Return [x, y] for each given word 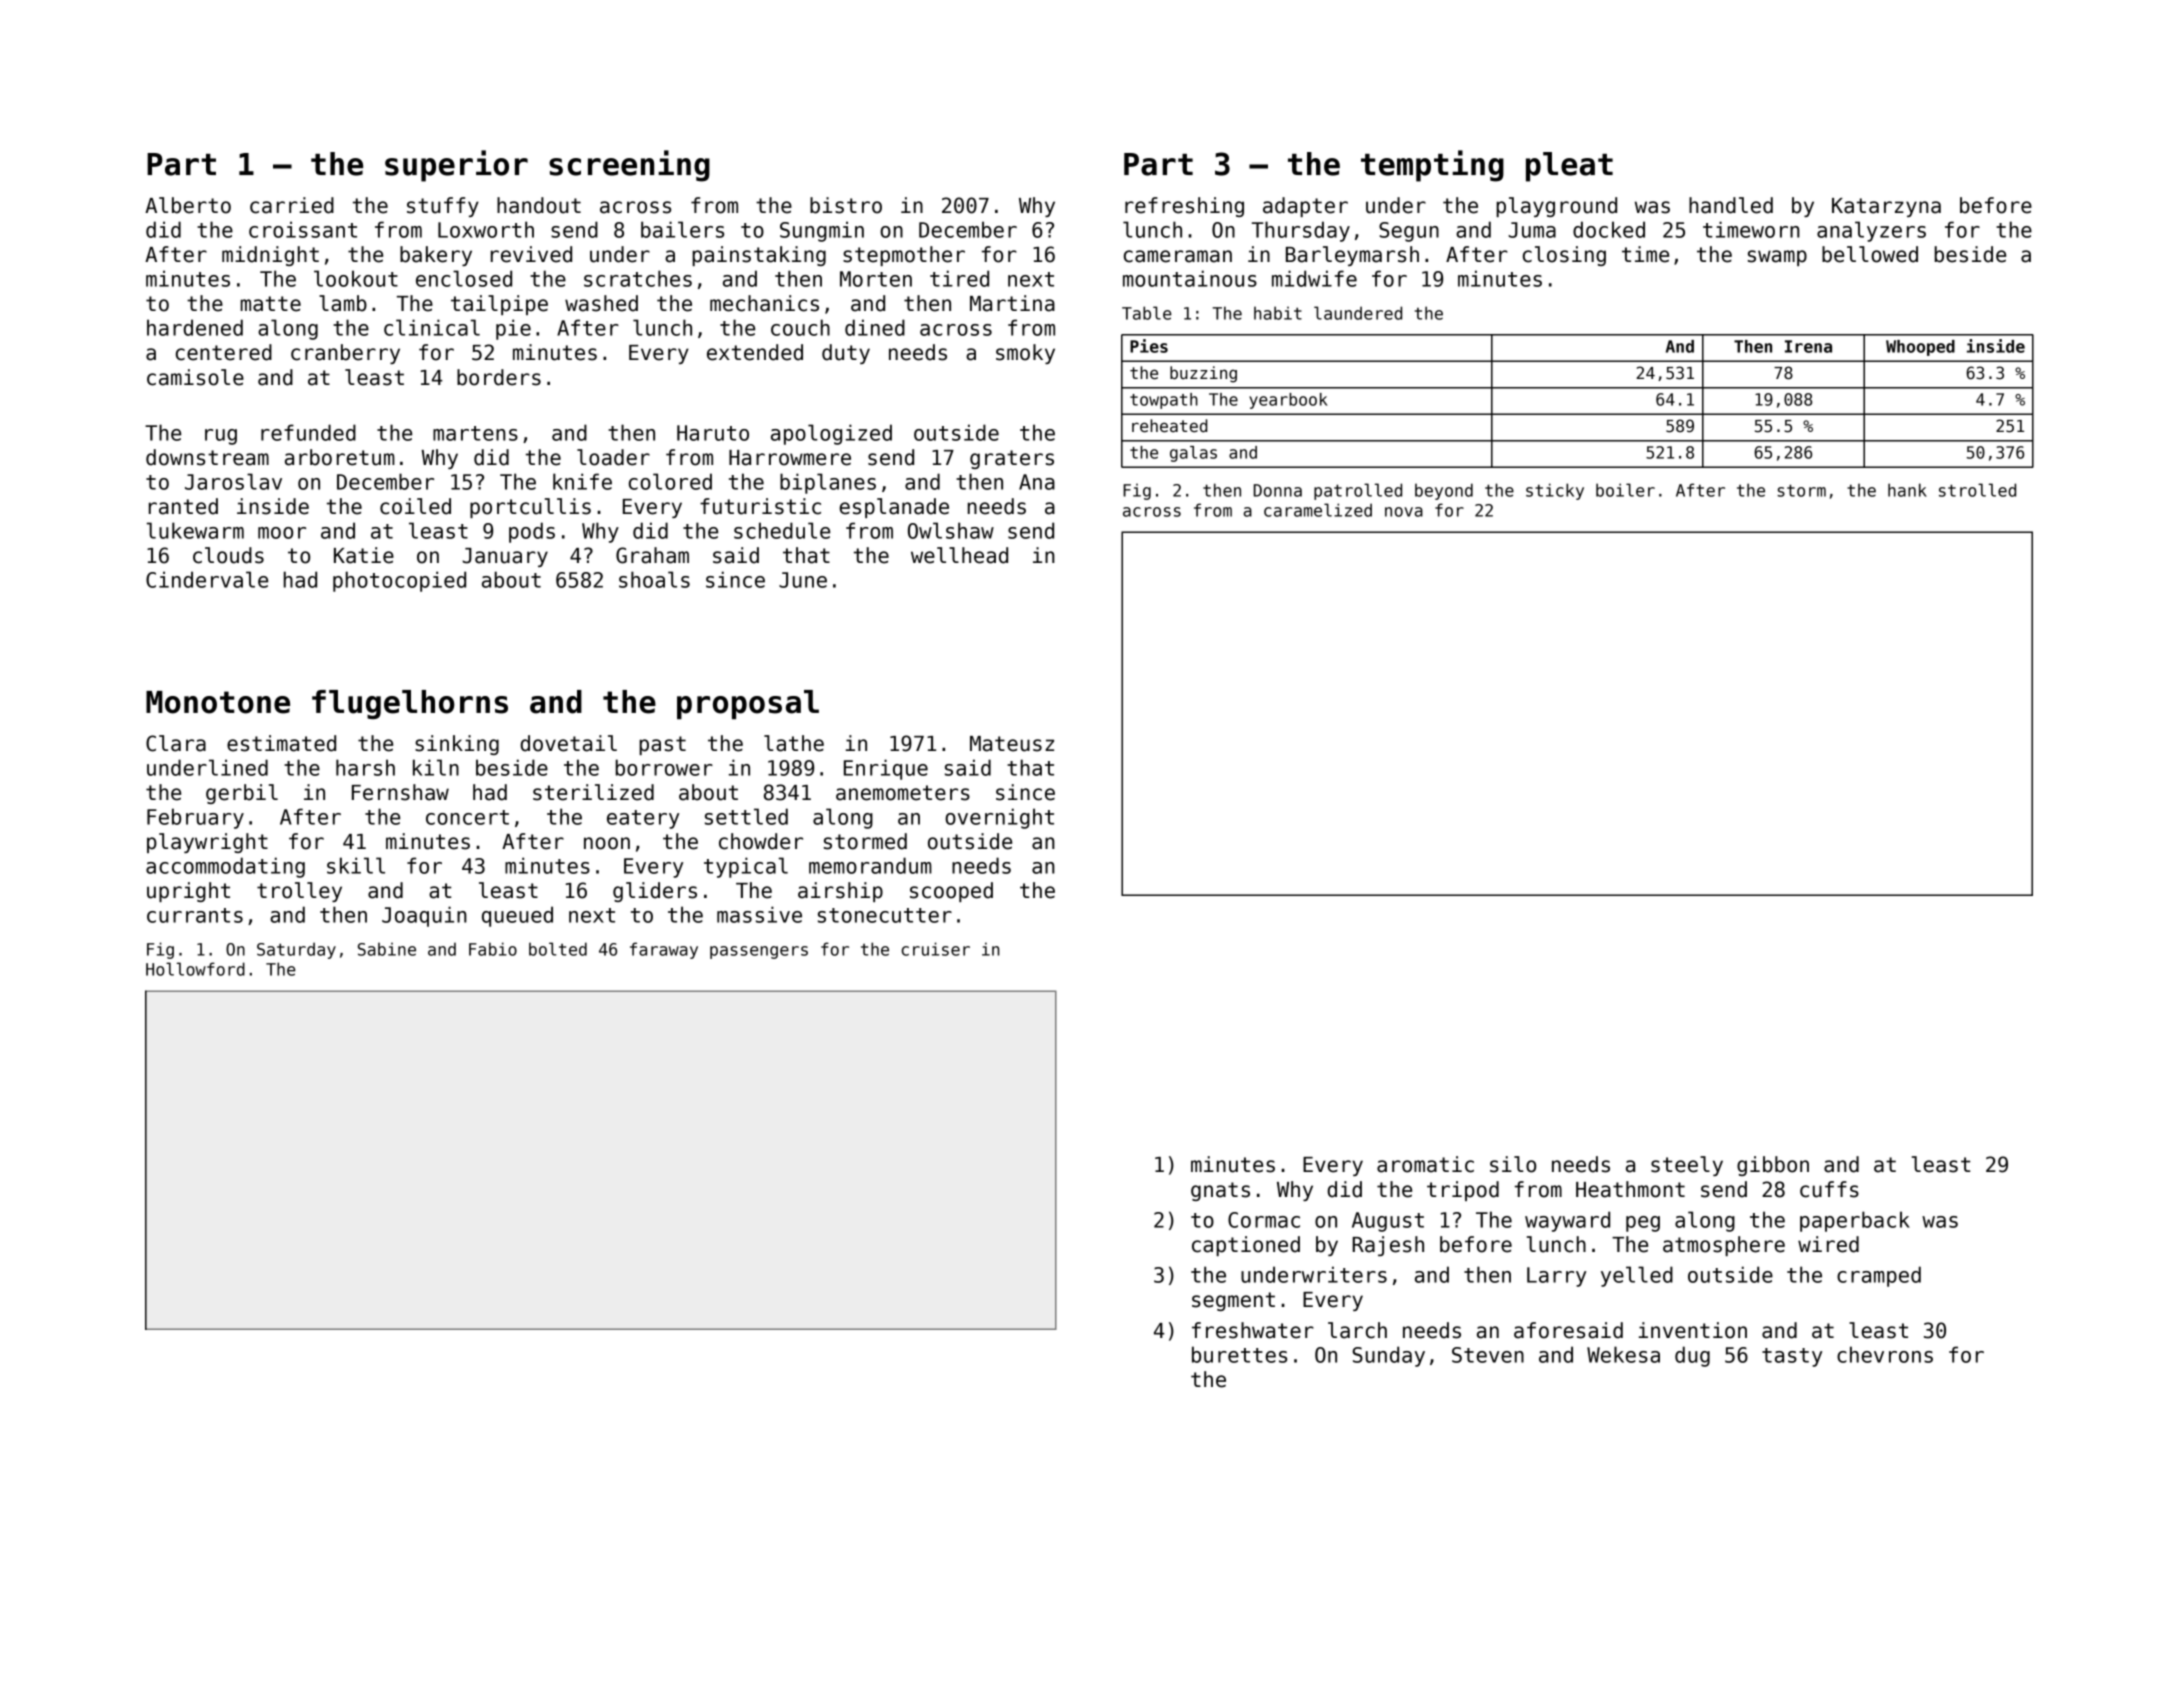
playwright [207, 843]
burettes [1239, 1354]
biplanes [828, 483]
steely [1687, 1166]
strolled [1977, 490]
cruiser [936, 949]
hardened [195, 327]
